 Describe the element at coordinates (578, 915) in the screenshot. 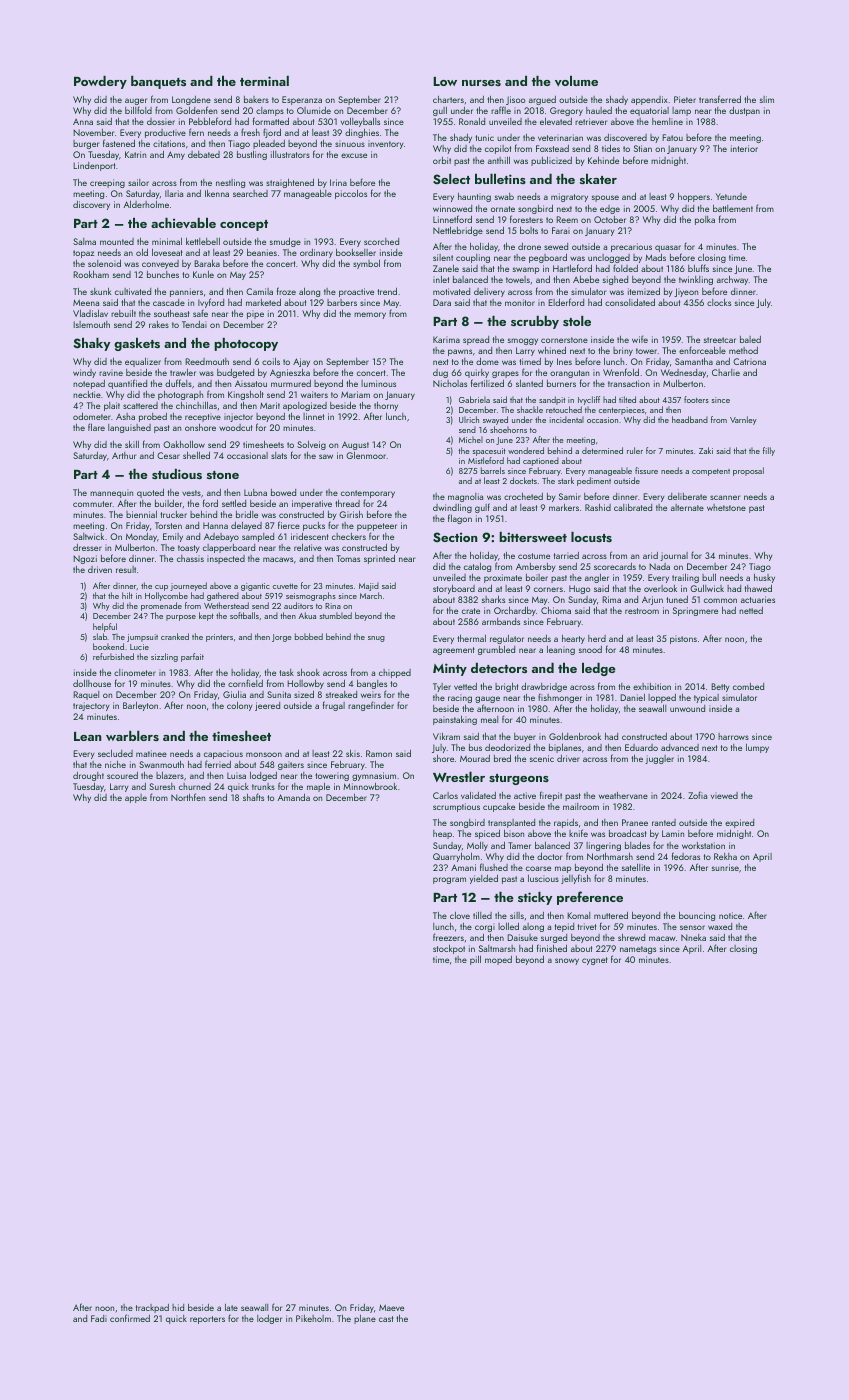

I see `Komal` at that location.
